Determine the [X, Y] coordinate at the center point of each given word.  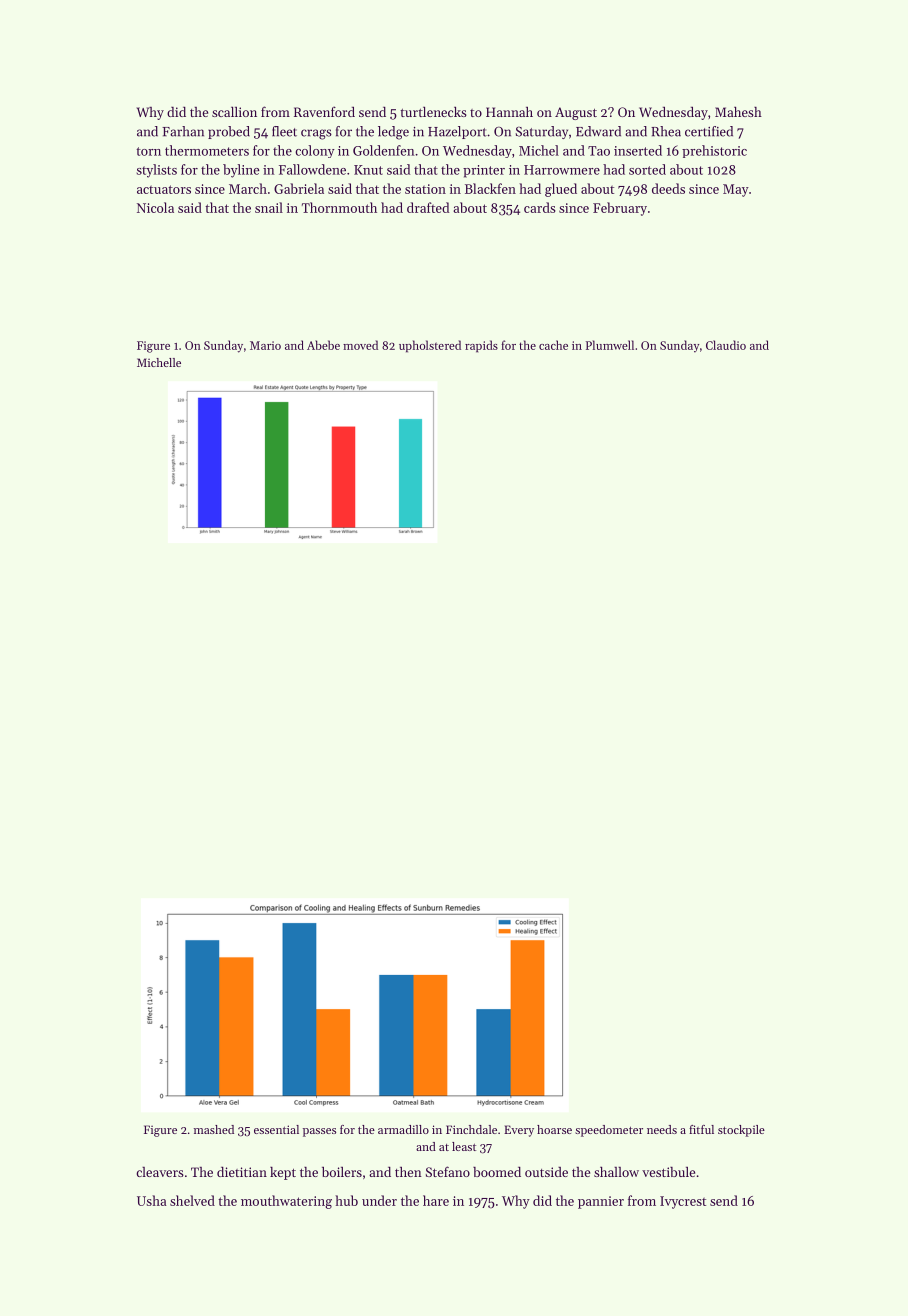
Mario [265, 345]
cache [553, 345]
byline [241, 171]
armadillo [403, 1129]
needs [662, 1129]
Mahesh [738, 112]
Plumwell [610, 345]
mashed [214, 1129]
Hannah [509, 112]
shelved [192, 1200]
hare [436, 1200]
